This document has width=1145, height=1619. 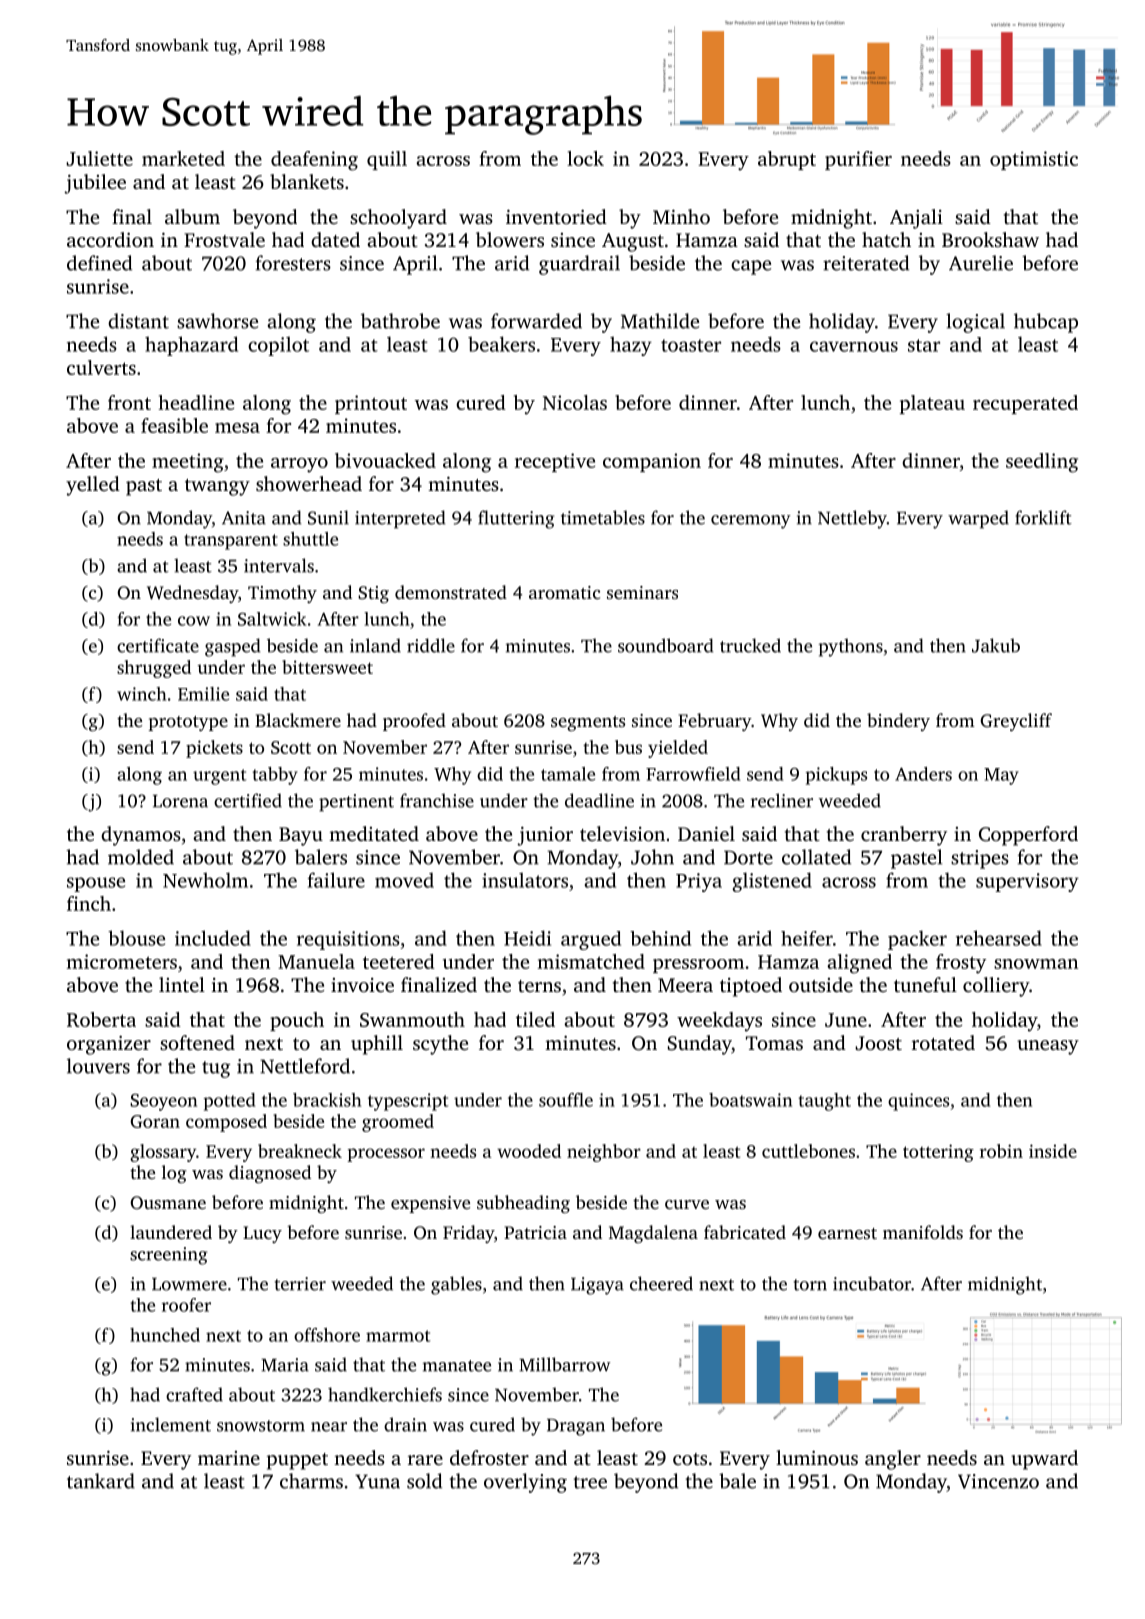 I want to click on bindery, so click(x=898, y=722).
